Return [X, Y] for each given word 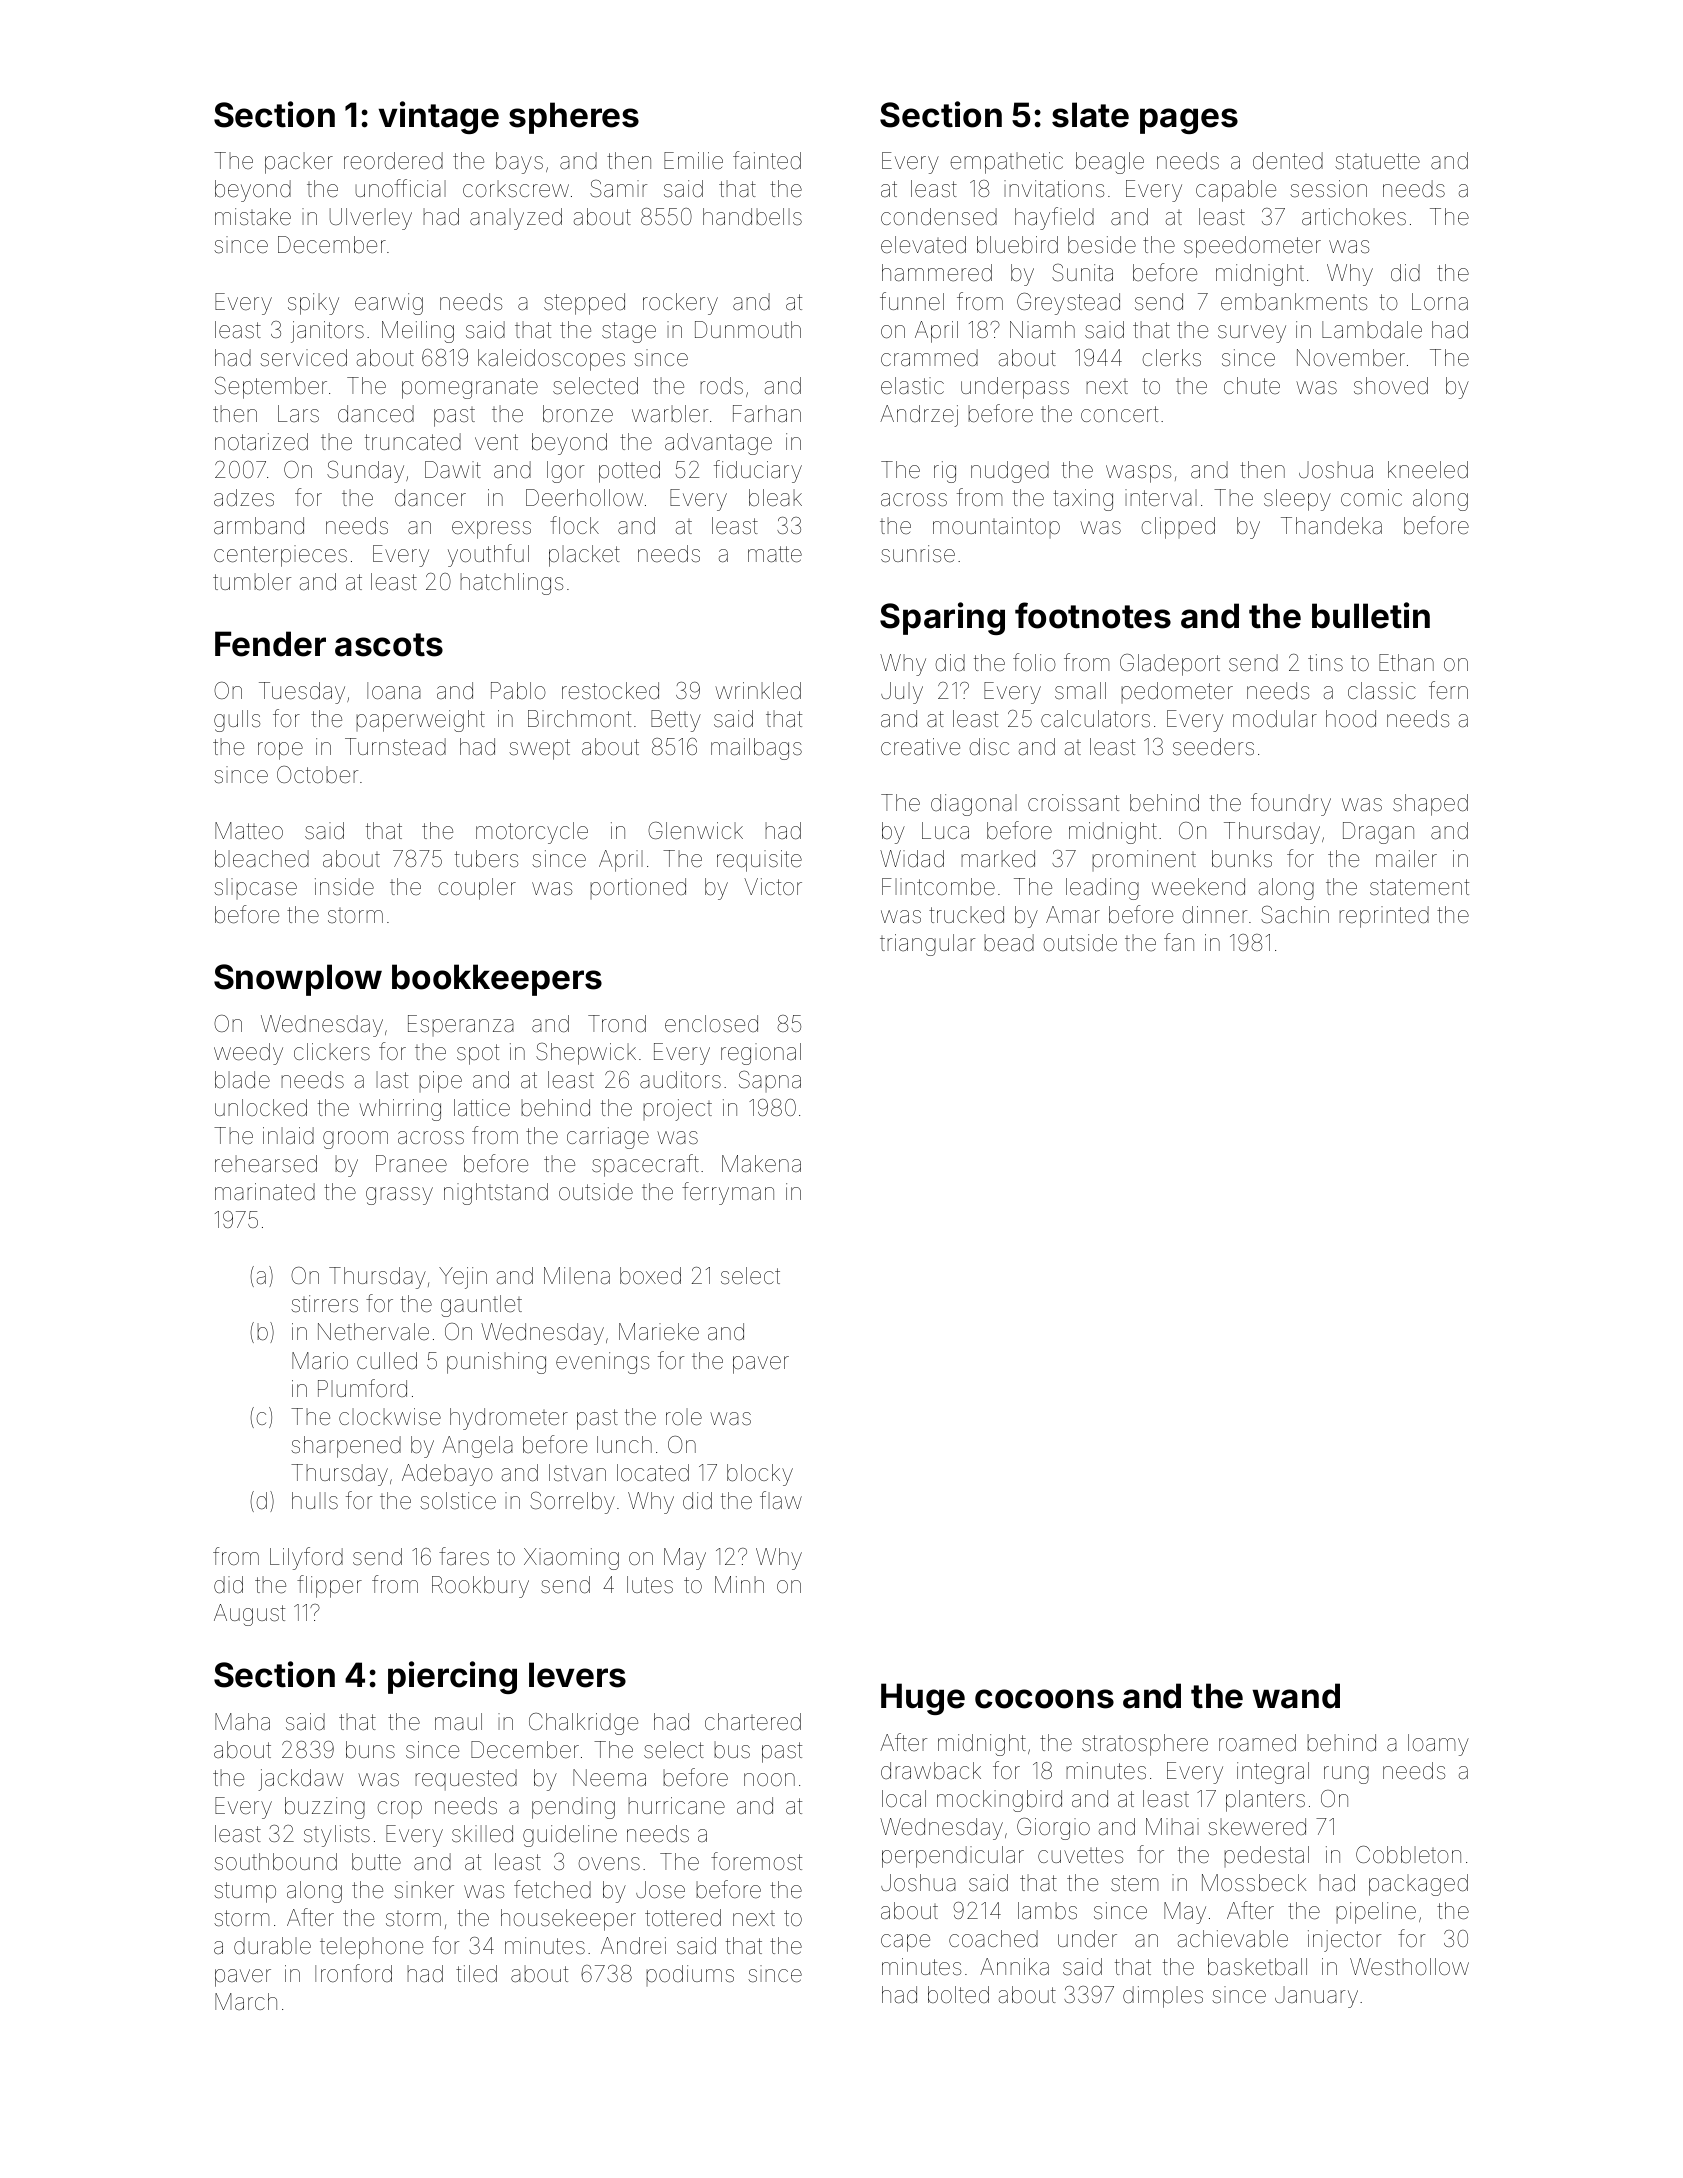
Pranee [411, 1164]
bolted [958, 1994]
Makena [761, 1164]
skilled [482, 1834]
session [1328, 189]
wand [1296, 1696]
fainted [767, 160]
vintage [439, 117]
